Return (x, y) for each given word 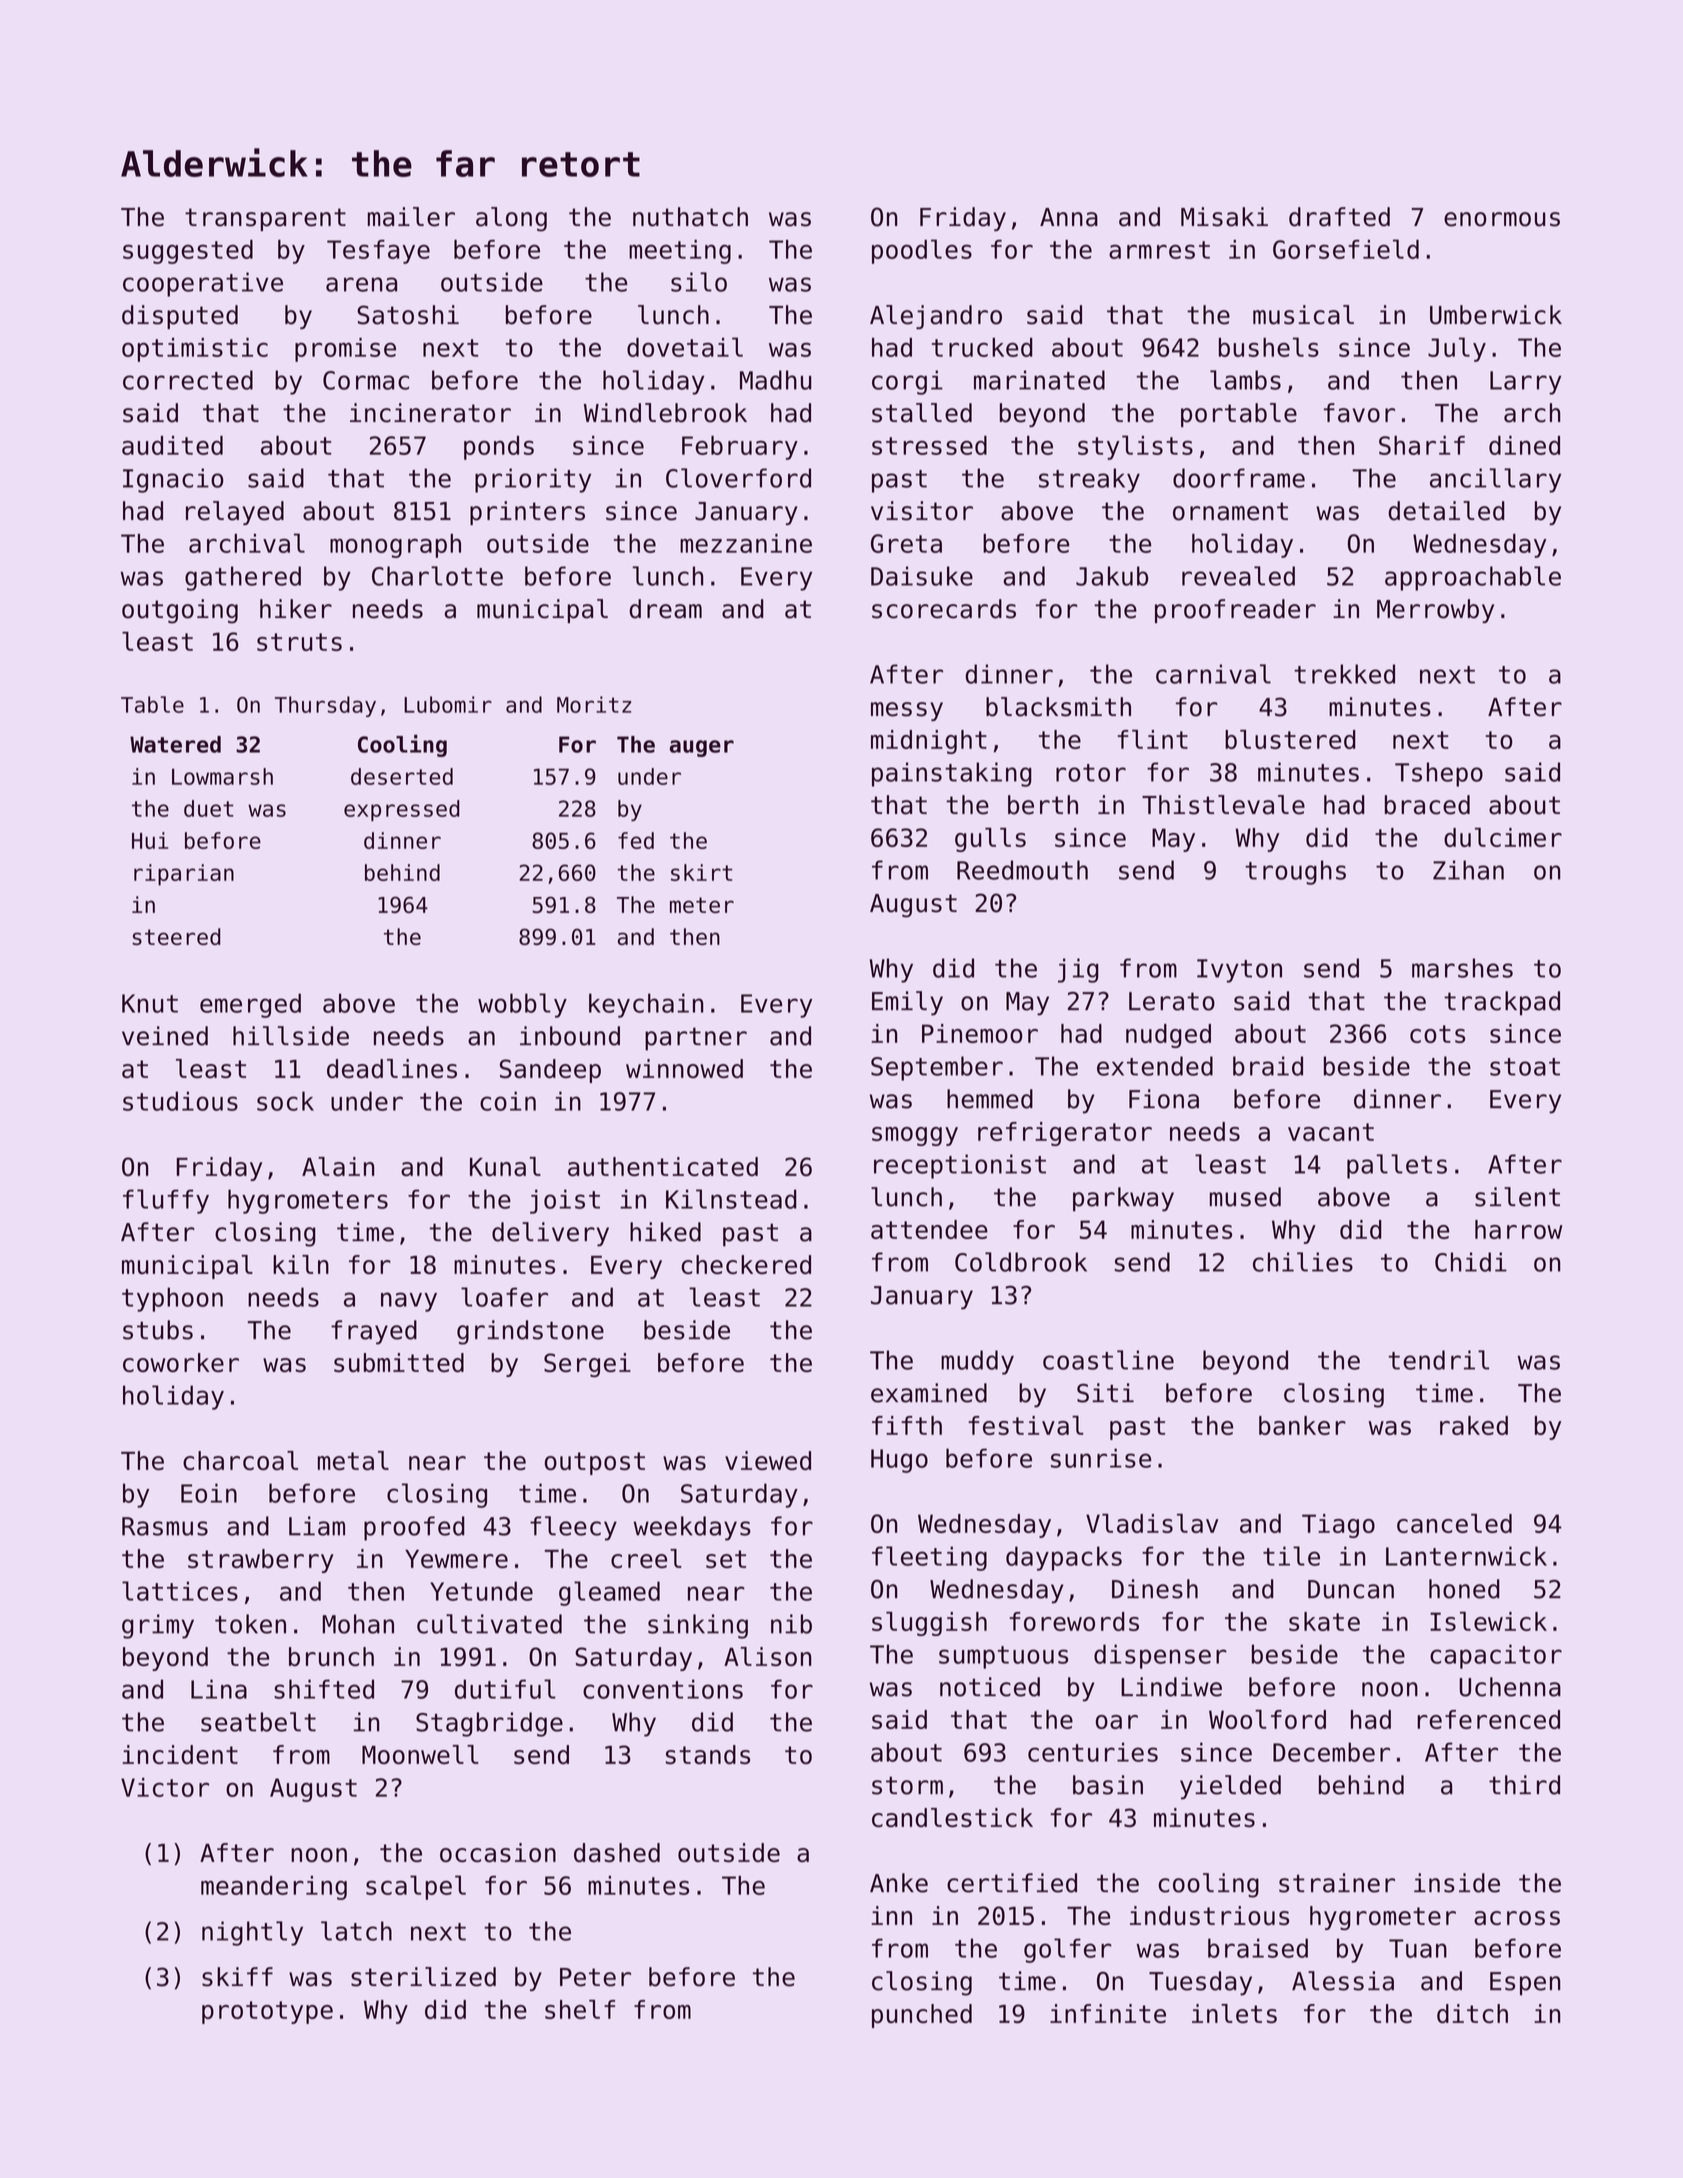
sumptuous (1003, 1657)
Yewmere (456, 1559)
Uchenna (1510, 1687)
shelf (580, 2009)
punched (922, 2016)
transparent (265, 219)
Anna (1069, 217)
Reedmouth (1022, 870)
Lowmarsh (222, 776)
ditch (1472, 2013)
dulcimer (1503, 837)
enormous (1502, 219)
